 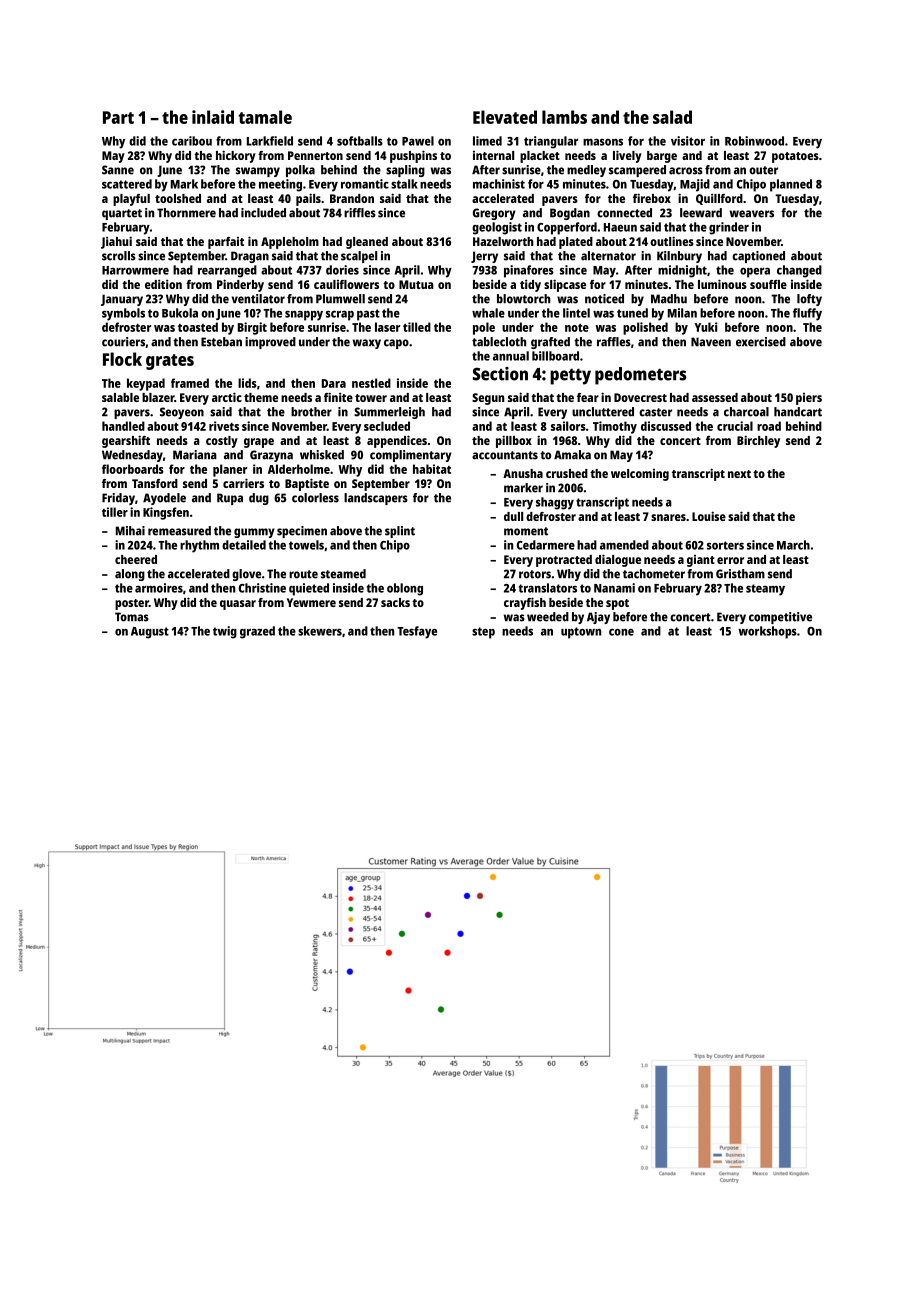 What do you see at coordinates (225, 632) in the screenshot?
I see `twig` at bounding box center [225, 632].
